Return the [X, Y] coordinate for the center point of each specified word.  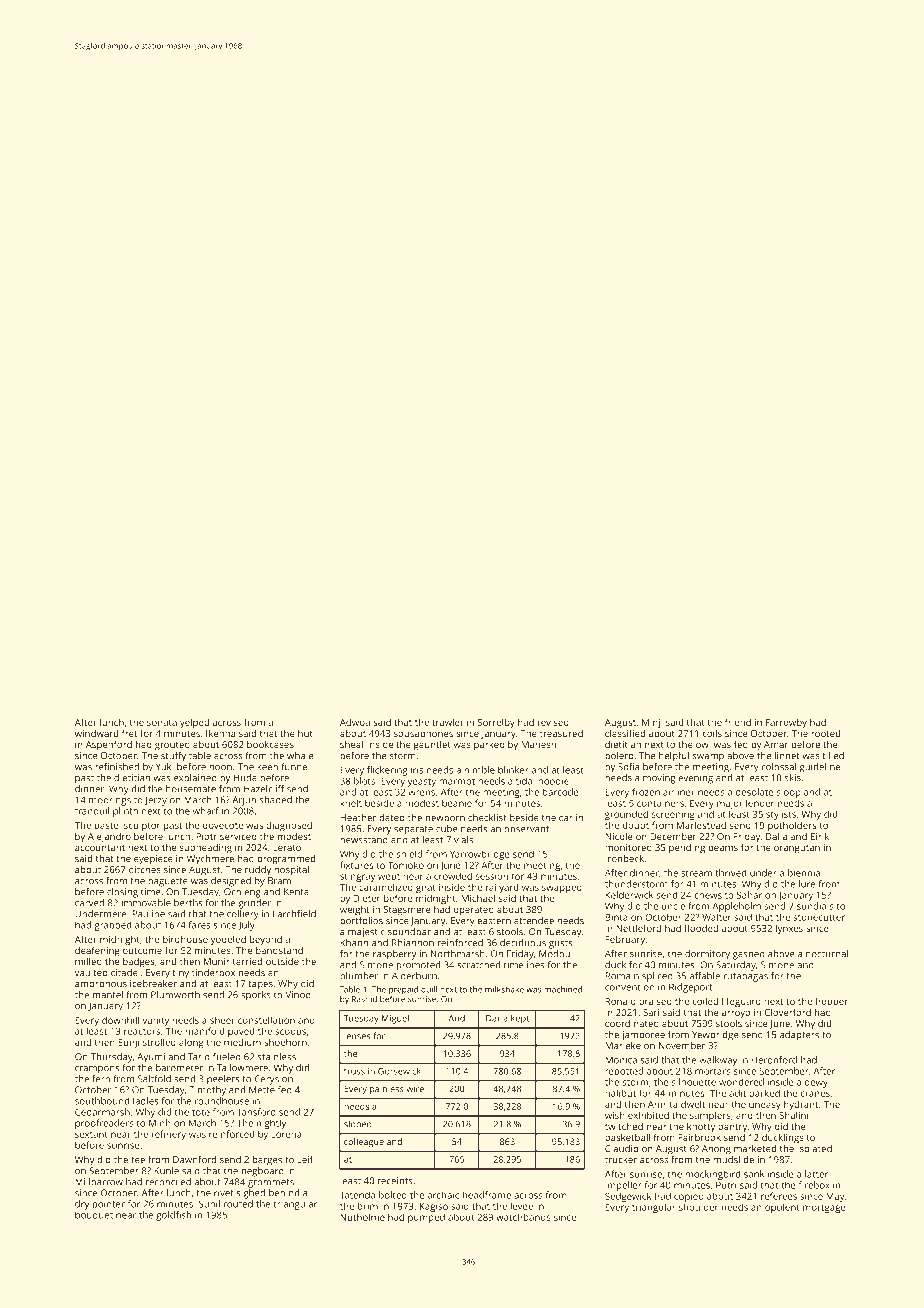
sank [754, 1174]
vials [463, 840]
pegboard [262, 1172]
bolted [393, 1195]
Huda [245, 778]
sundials [815, 906]
